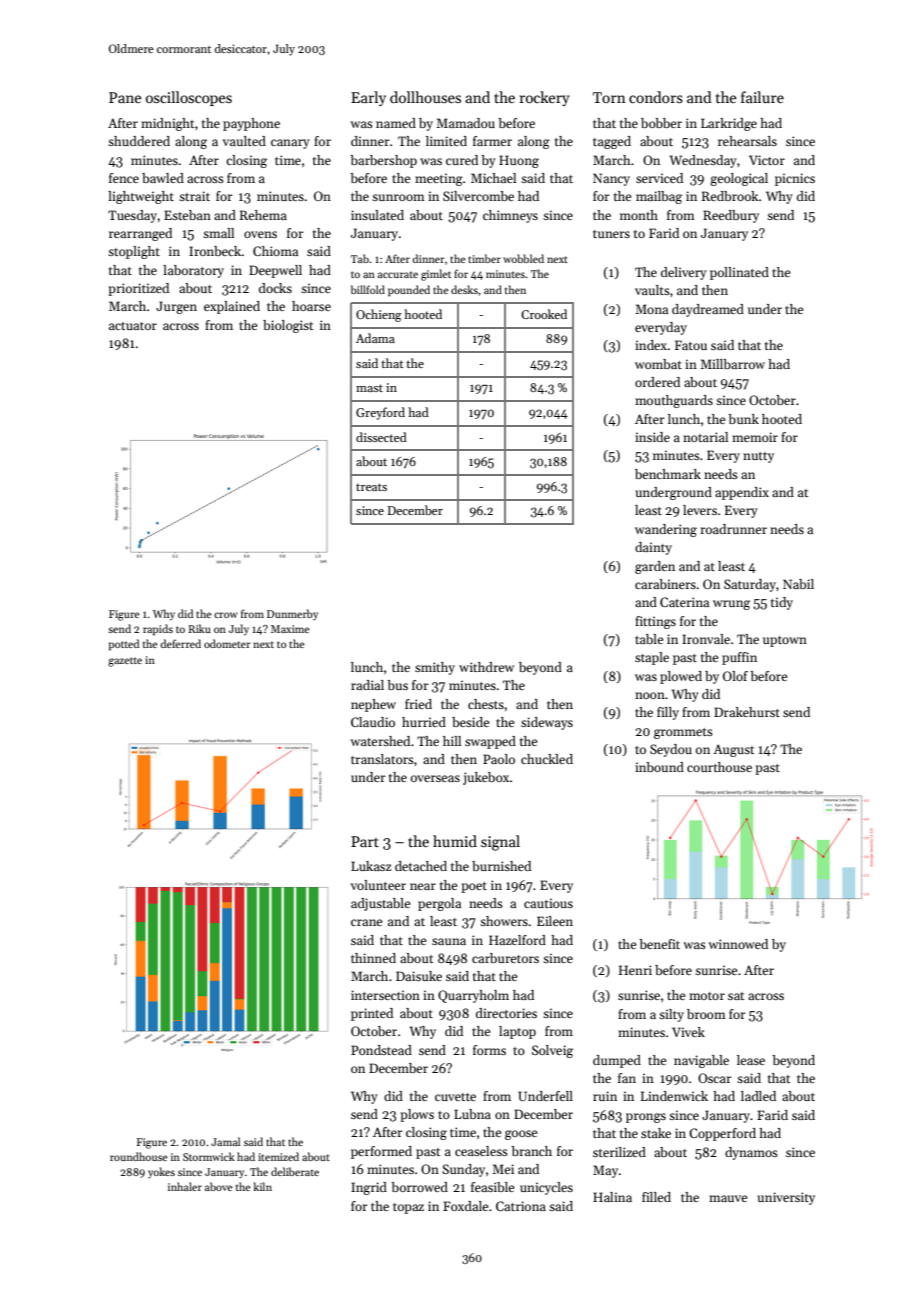 The image size is (924, 1308). What do you see at coordinates (189, 98) in the image?
I see `oscilloscopes` at bounding box center [189, 98].
